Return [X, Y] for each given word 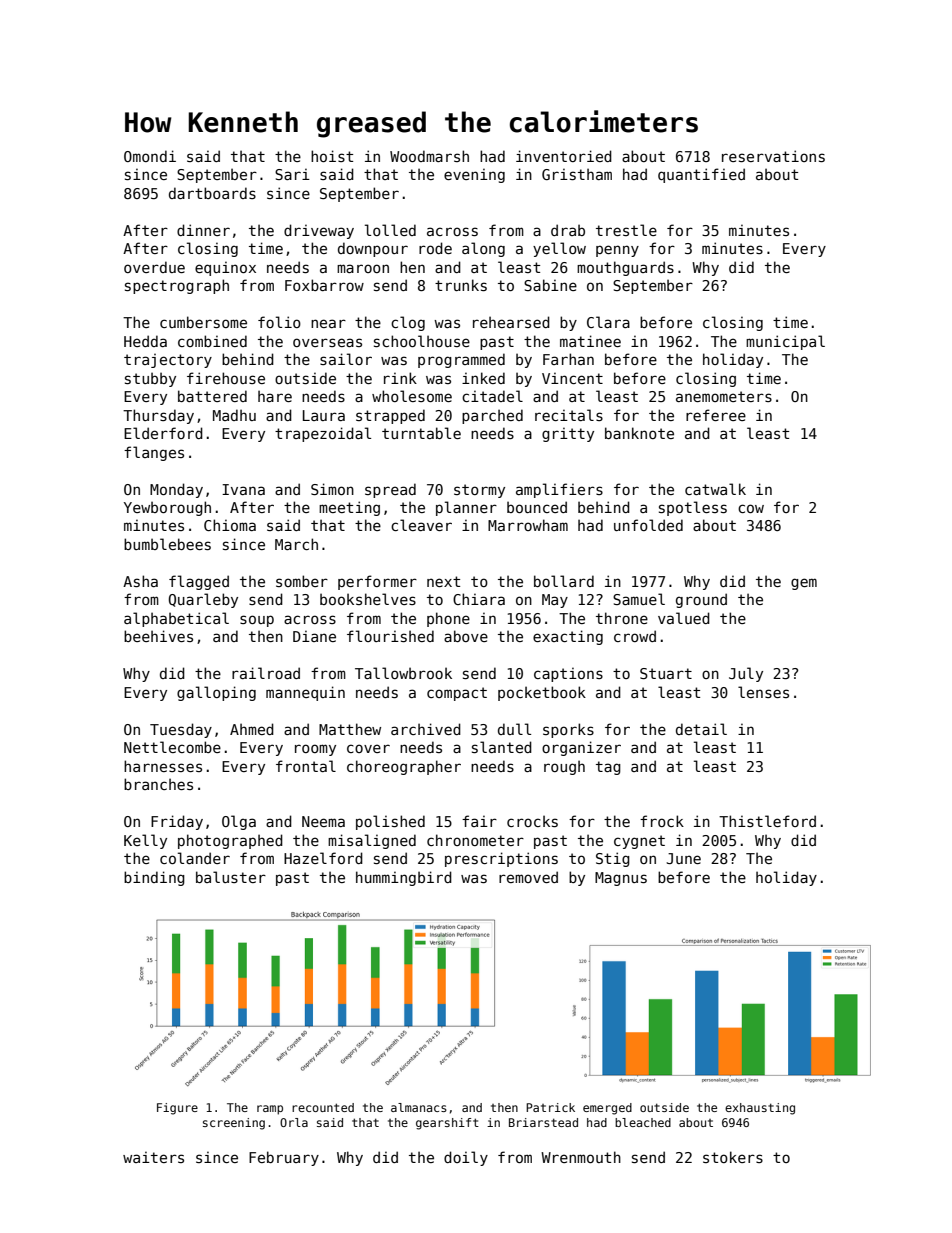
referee [716, 415]
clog [408, 323]
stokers [733, 1157]
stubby [150, 379]
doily [466, 1158]
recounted [323, 1107]
